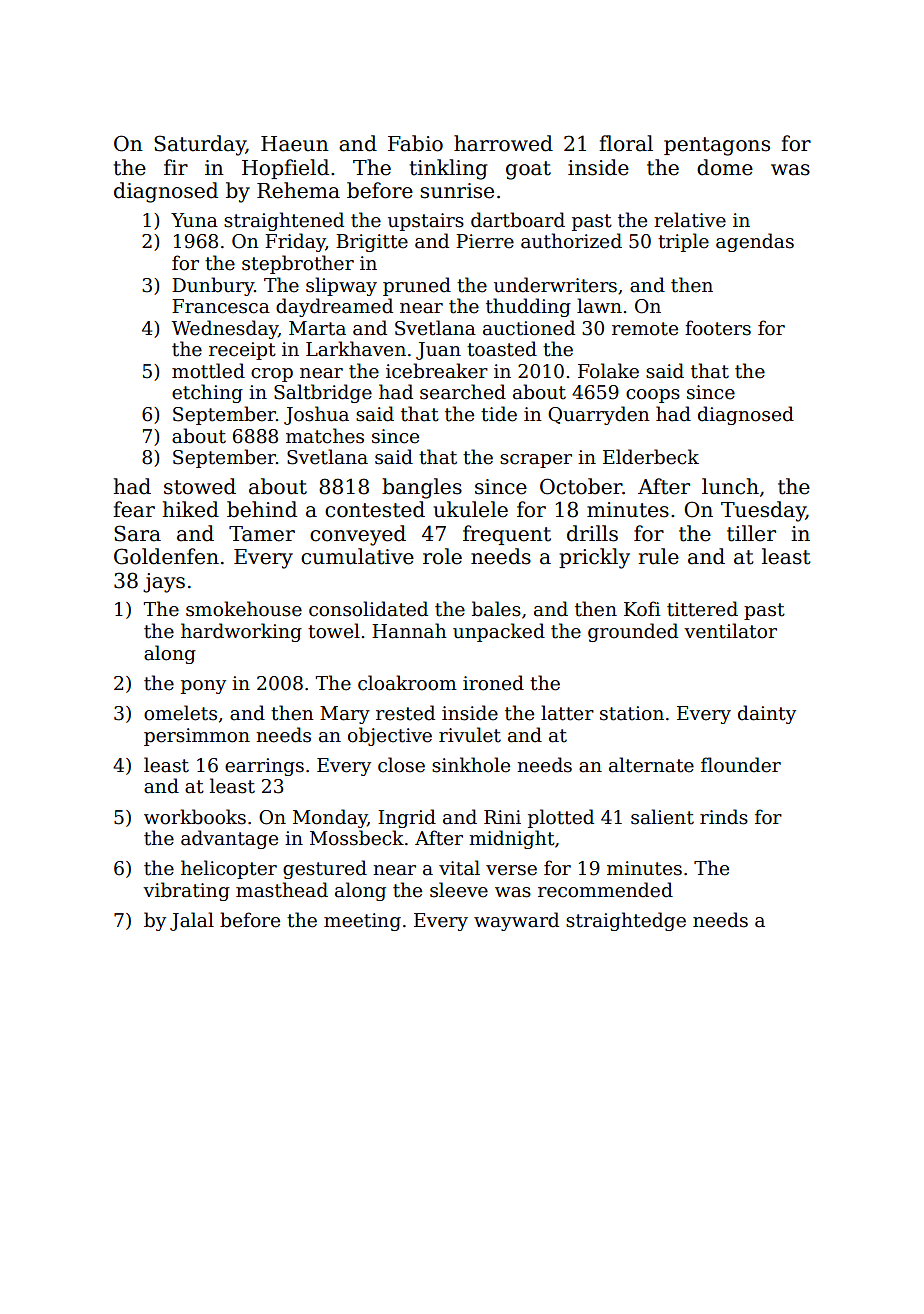 The width and height of the screenshot is (924, 1314). I want to click on straightedge, so click(626, 921).
